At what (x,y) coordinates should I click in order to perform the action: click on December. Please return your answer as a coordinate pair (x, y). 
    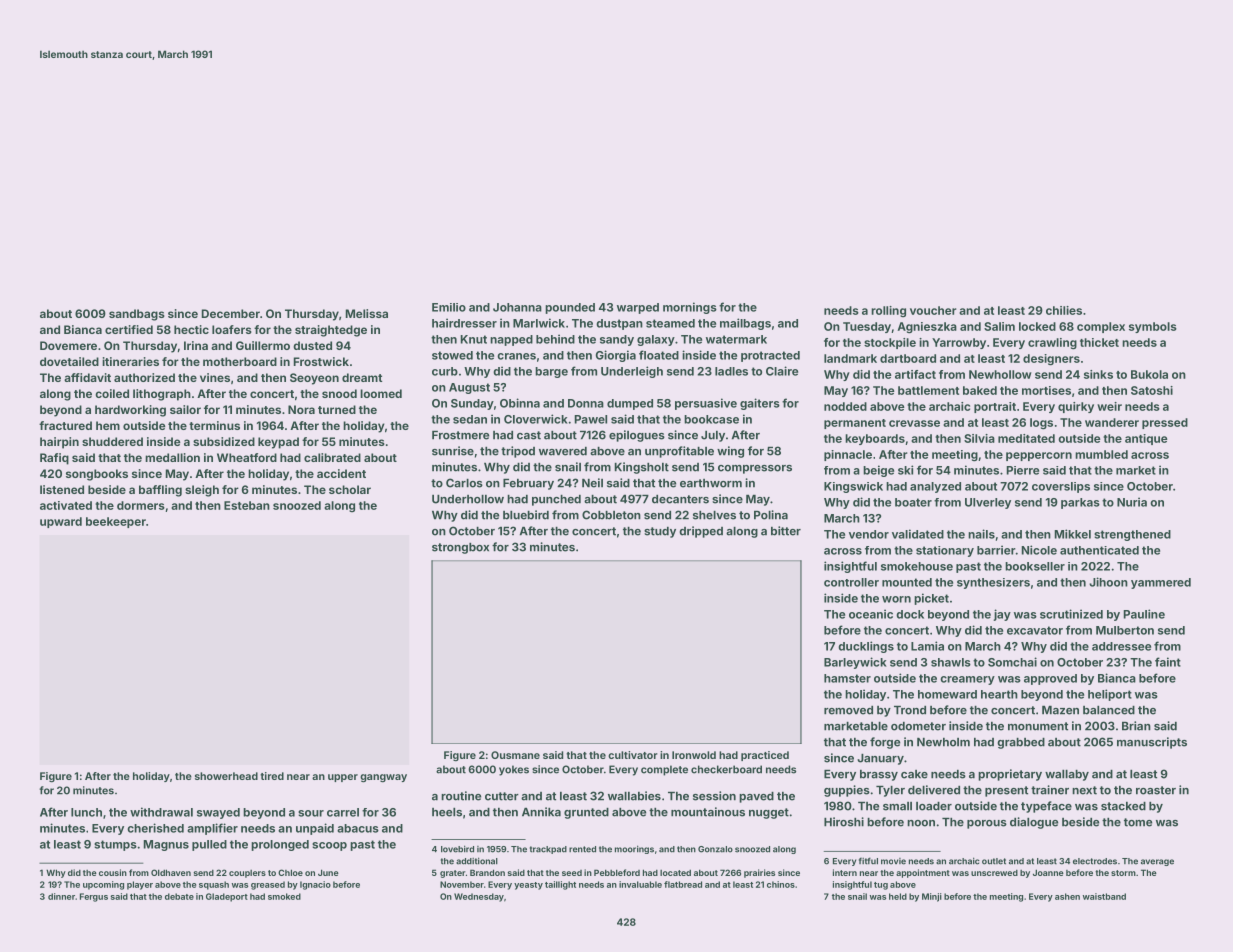
    Looking at the image, I should click on (231, 313).
